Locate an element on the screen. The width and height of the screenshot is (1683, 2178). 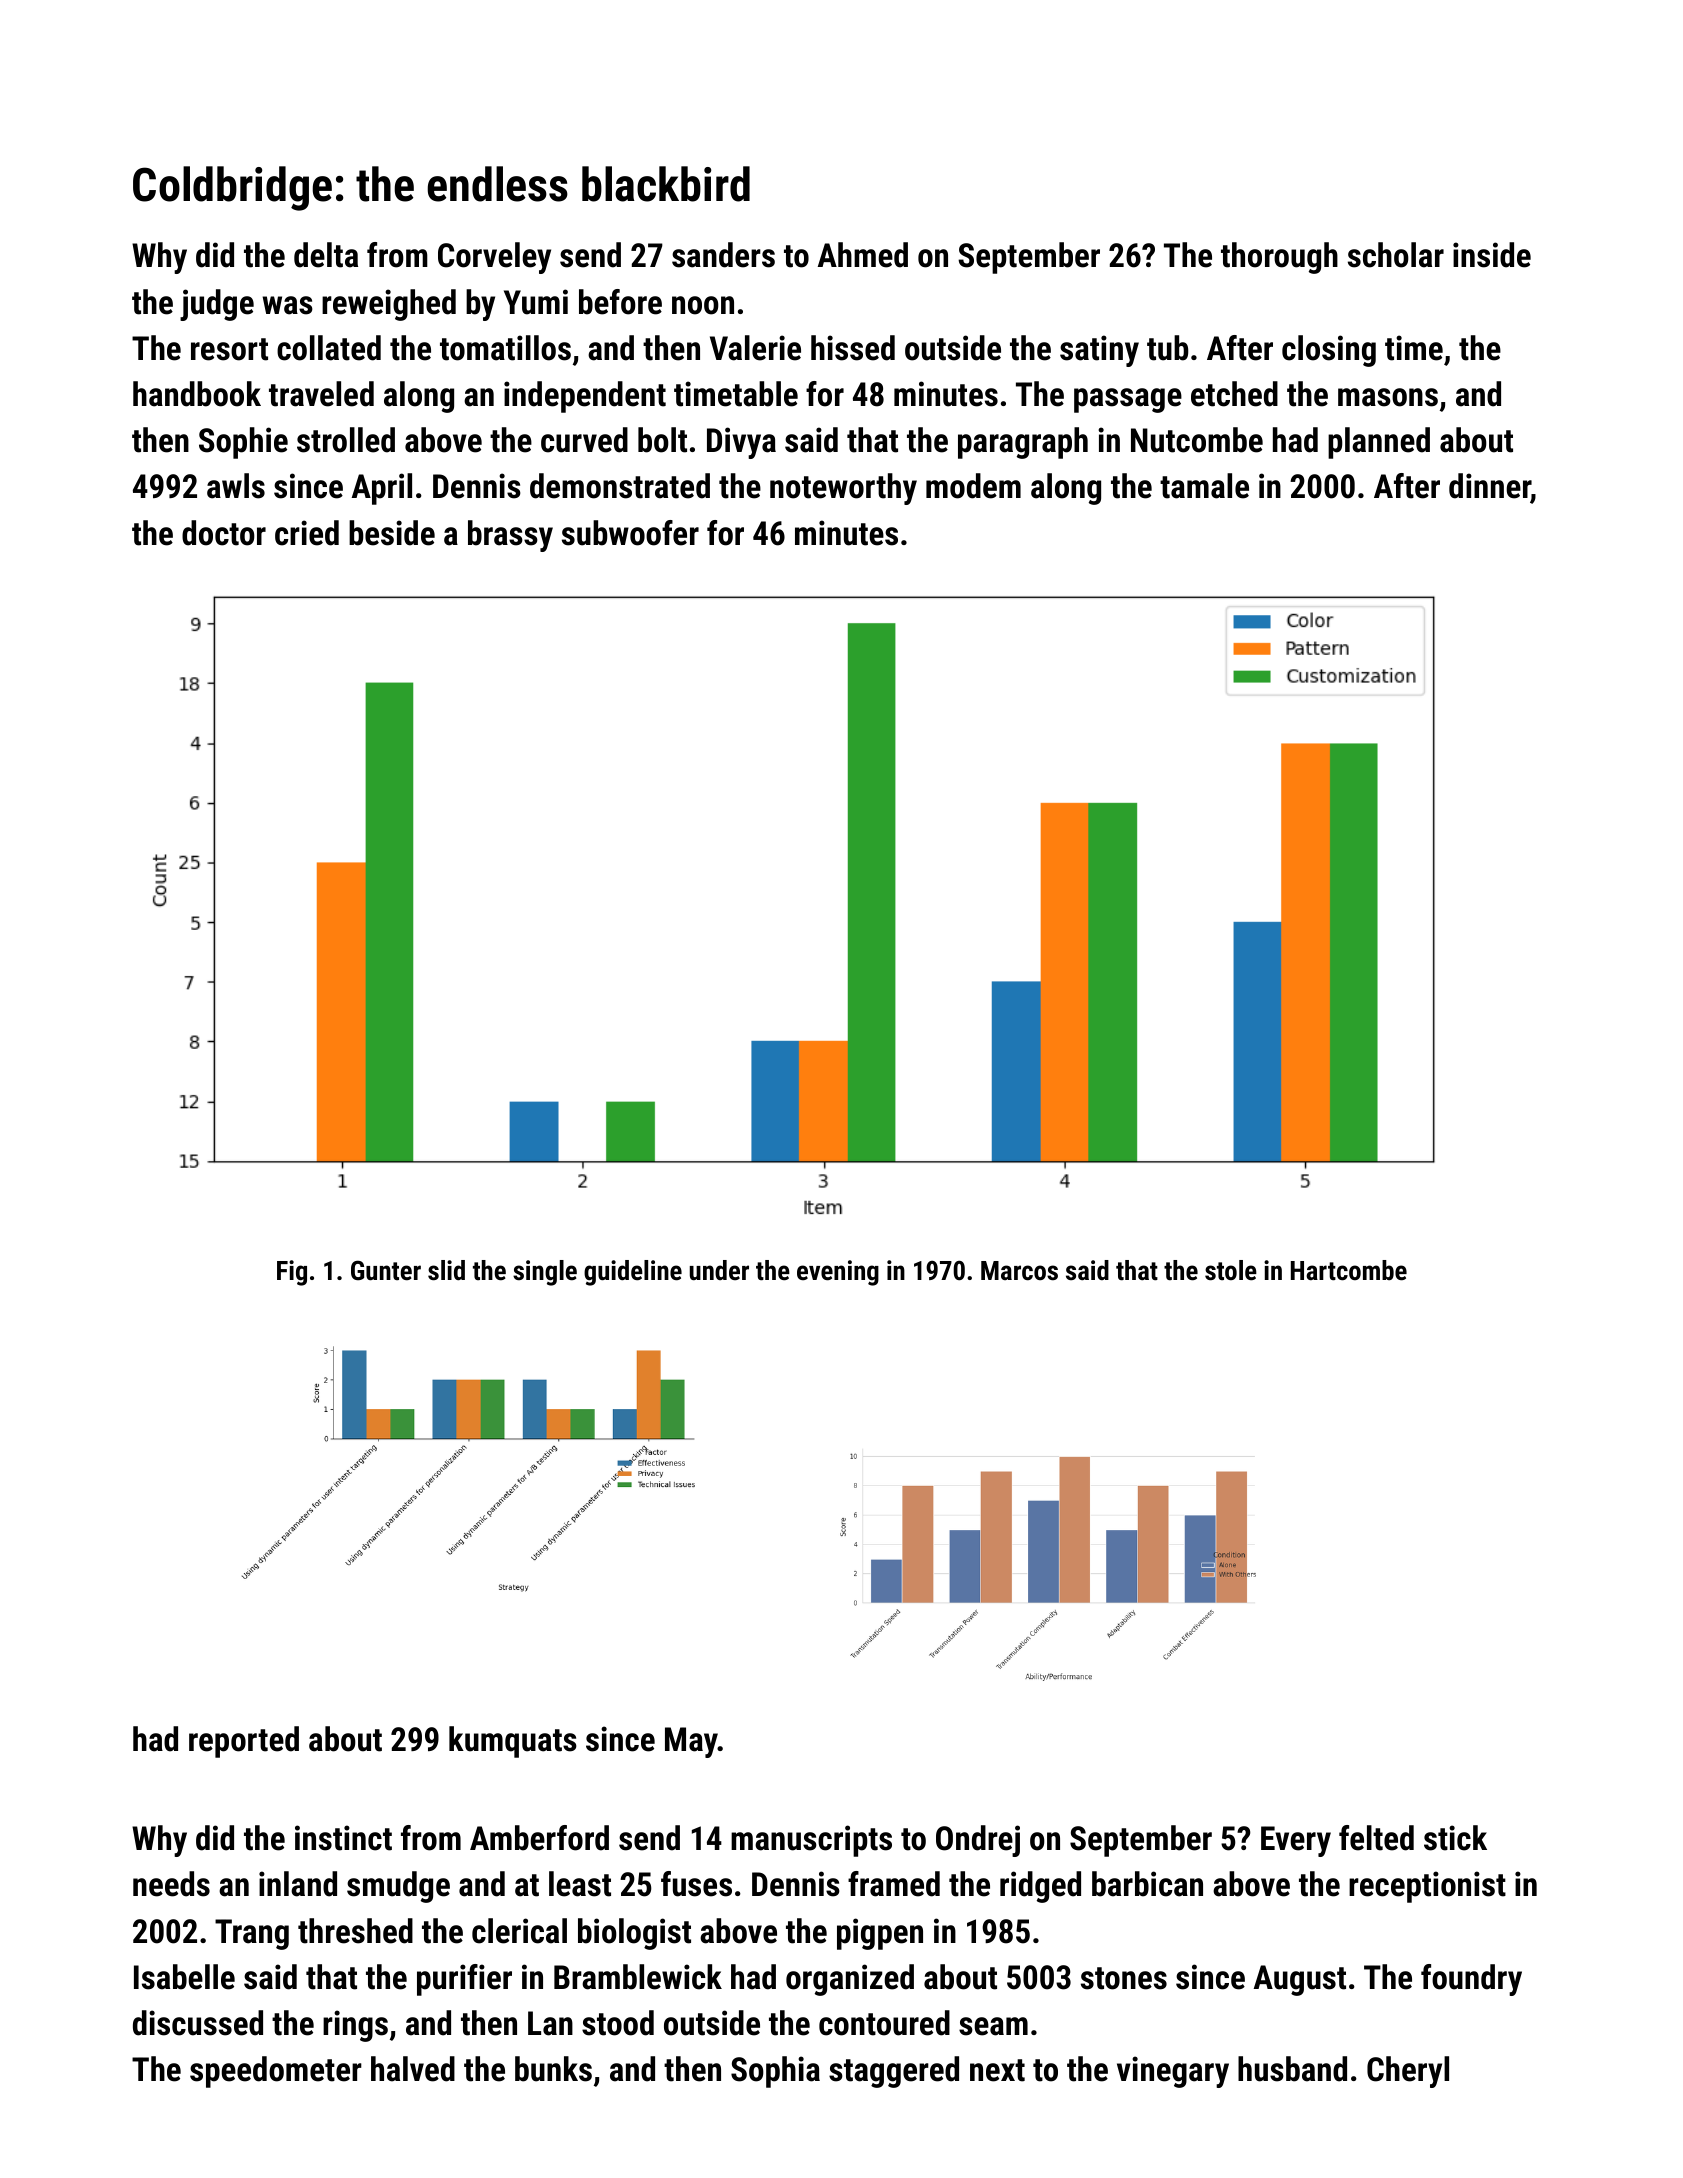
subwoofer is located at coordinates (630, 533).
